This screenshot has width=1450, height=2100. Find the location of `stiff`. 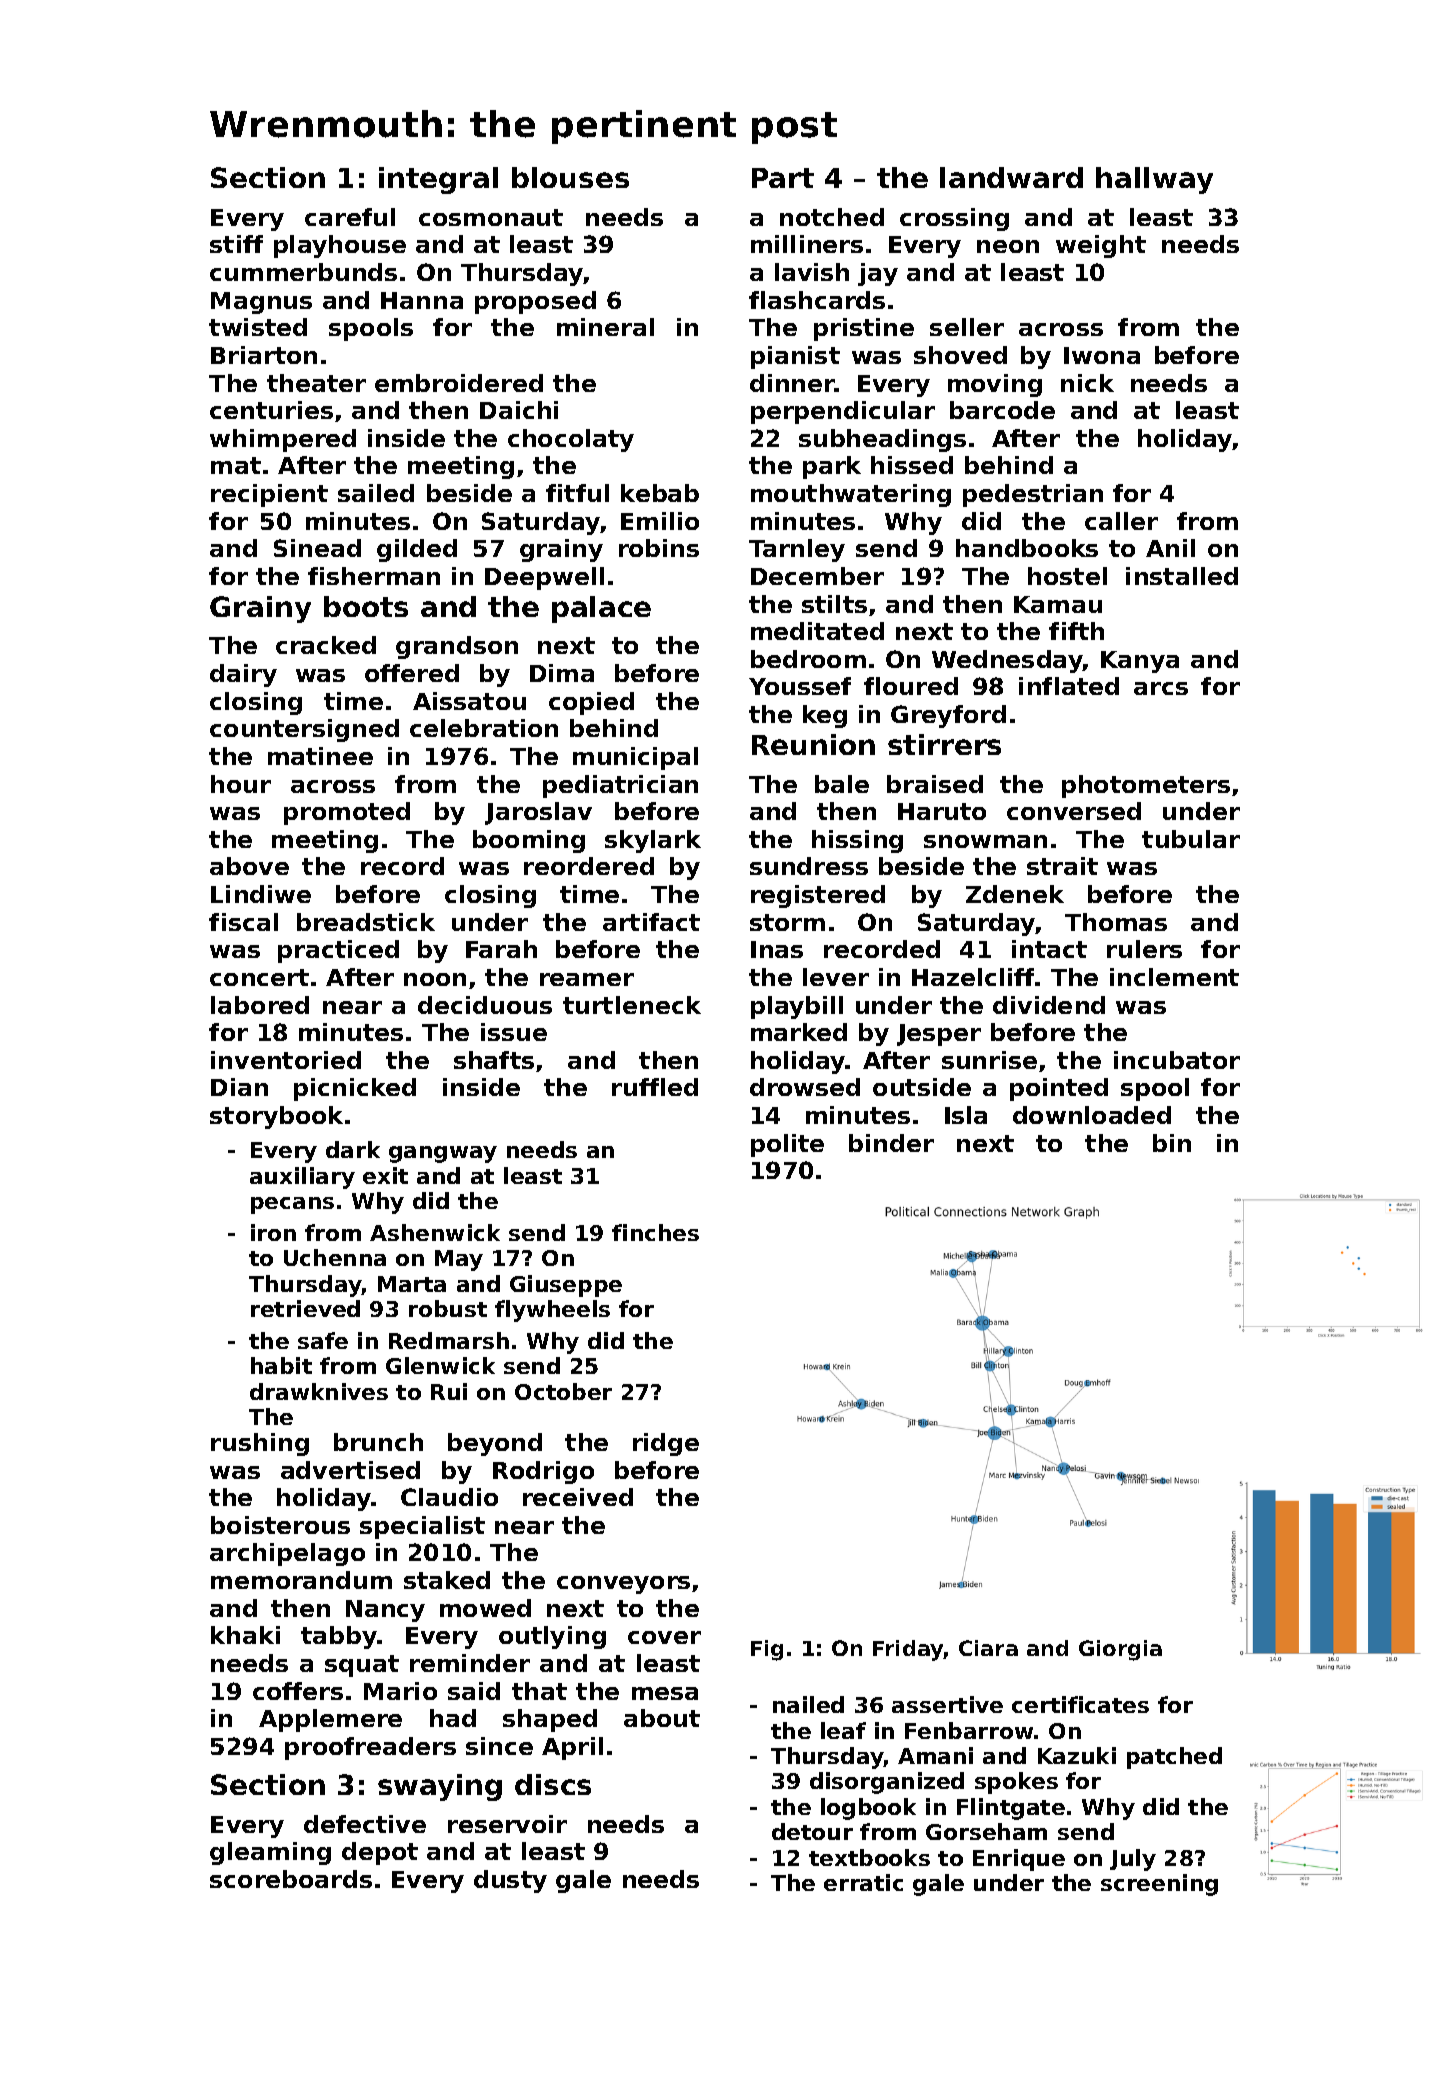

stiff is located at coordinates (236, 244).
